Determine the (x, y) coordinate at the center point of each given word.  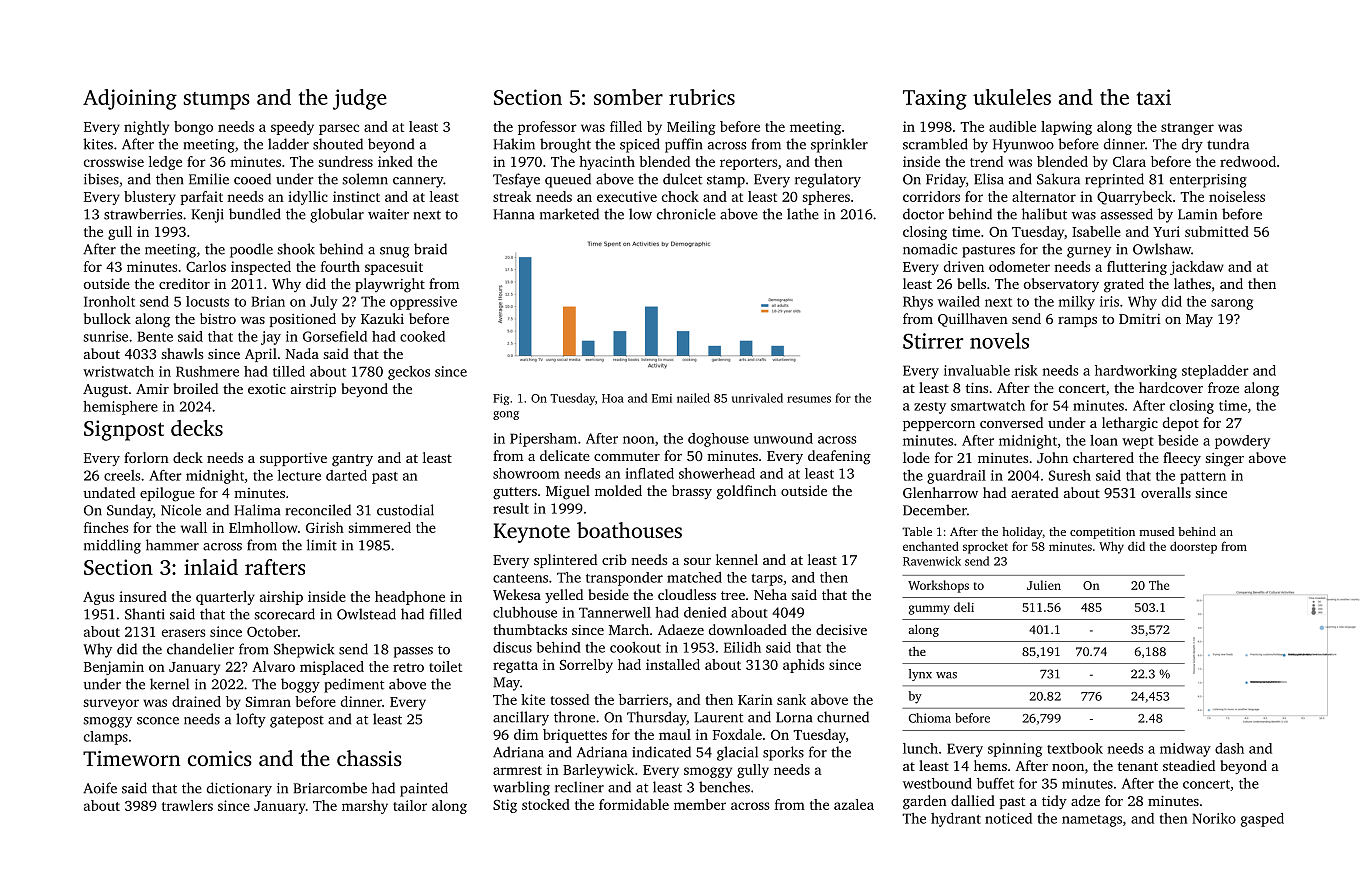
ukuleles (1012, 97)
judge (360, 99)
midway (1185, 750)
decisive (841, 629)
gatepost (297, 721)
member (700, 804)
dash (1229, 748)
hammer (172, 545)
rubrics (702, 97)
